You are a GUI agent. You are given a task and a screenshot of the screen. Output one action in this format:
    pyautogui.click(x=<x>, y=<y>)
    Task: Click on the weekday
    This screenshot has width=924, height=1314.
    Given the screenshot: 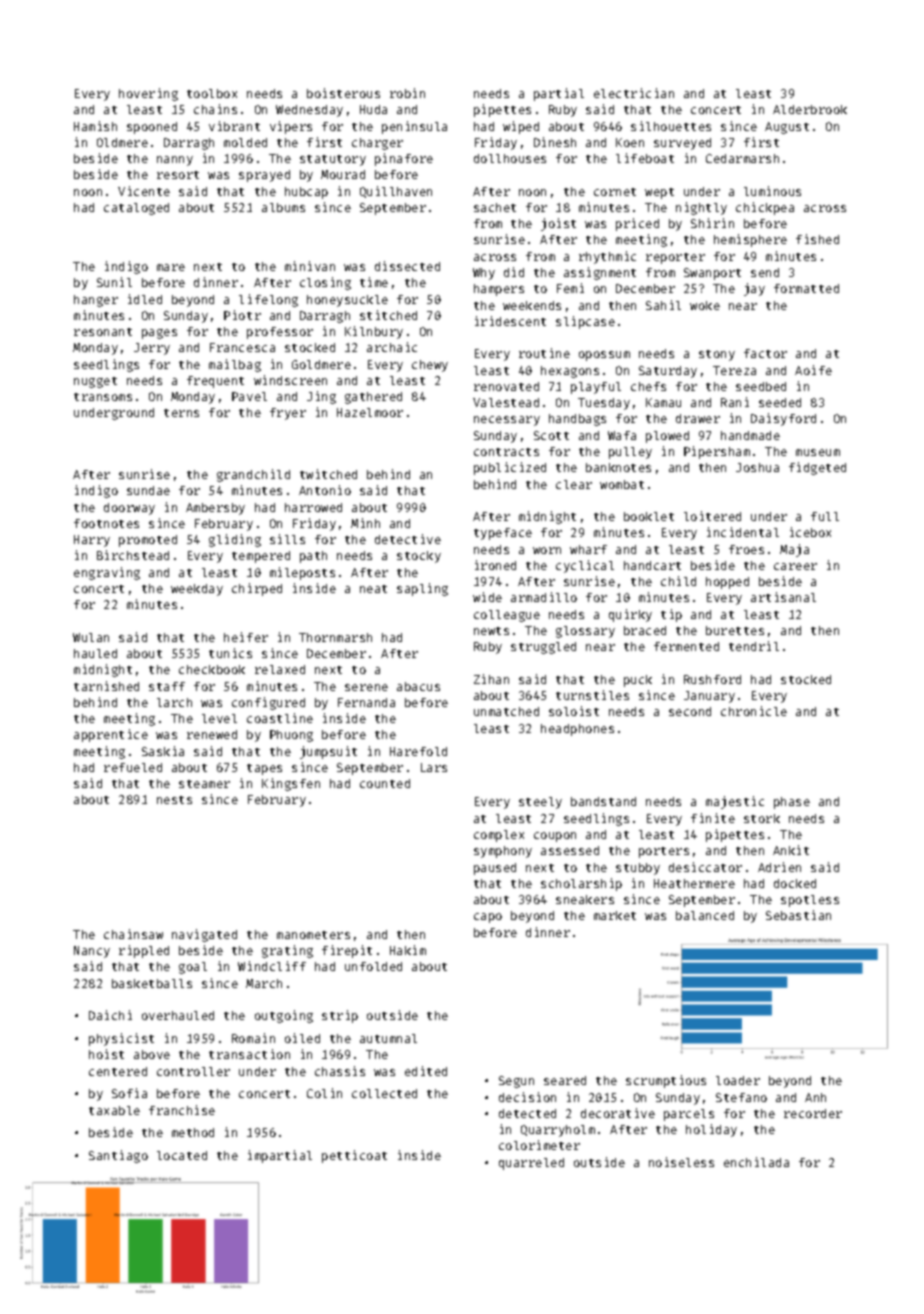 What is the action you would take?
    pyautogui.click(x=197, y=590)
